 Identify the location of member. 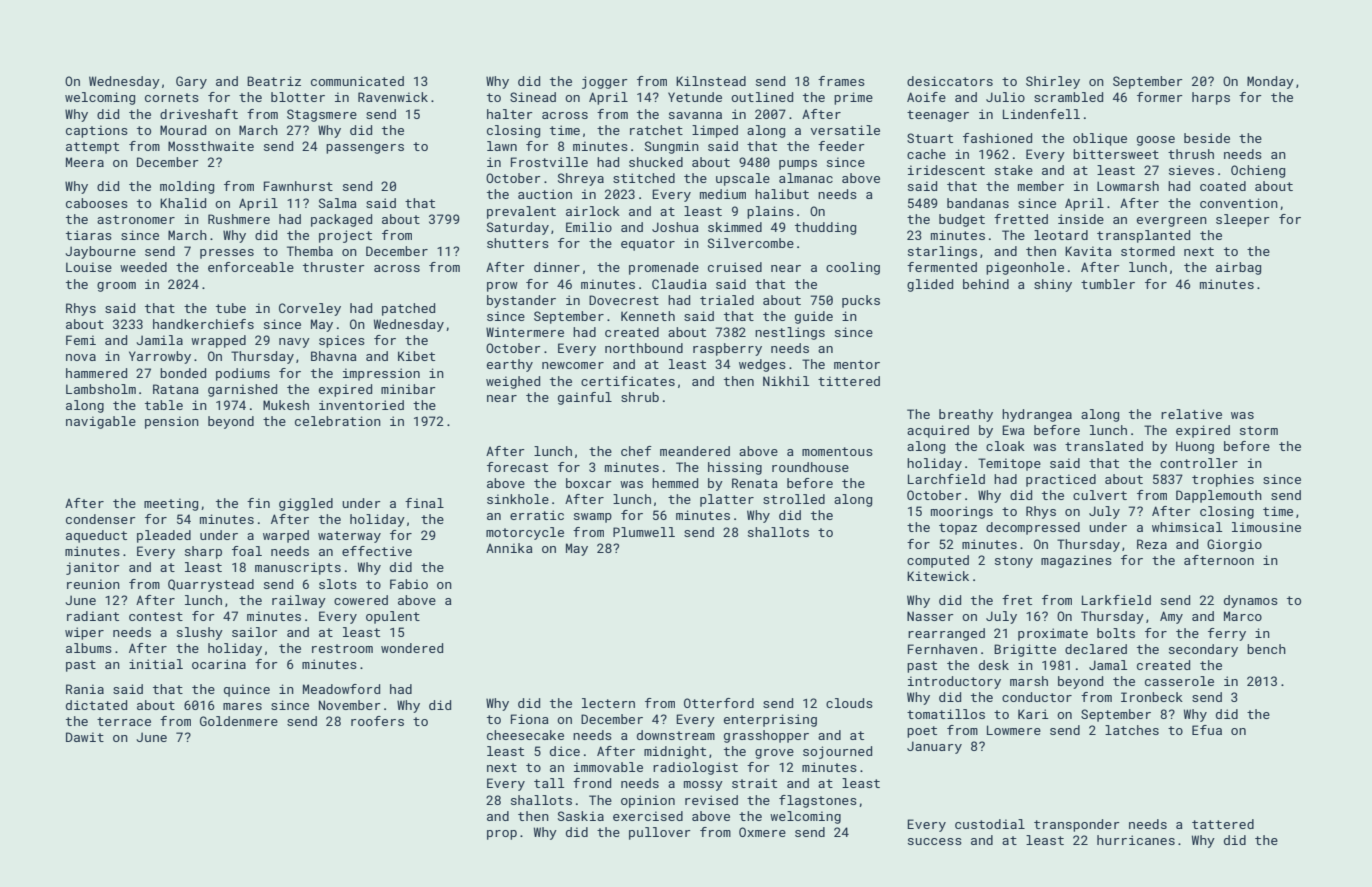
(1041, 186).
